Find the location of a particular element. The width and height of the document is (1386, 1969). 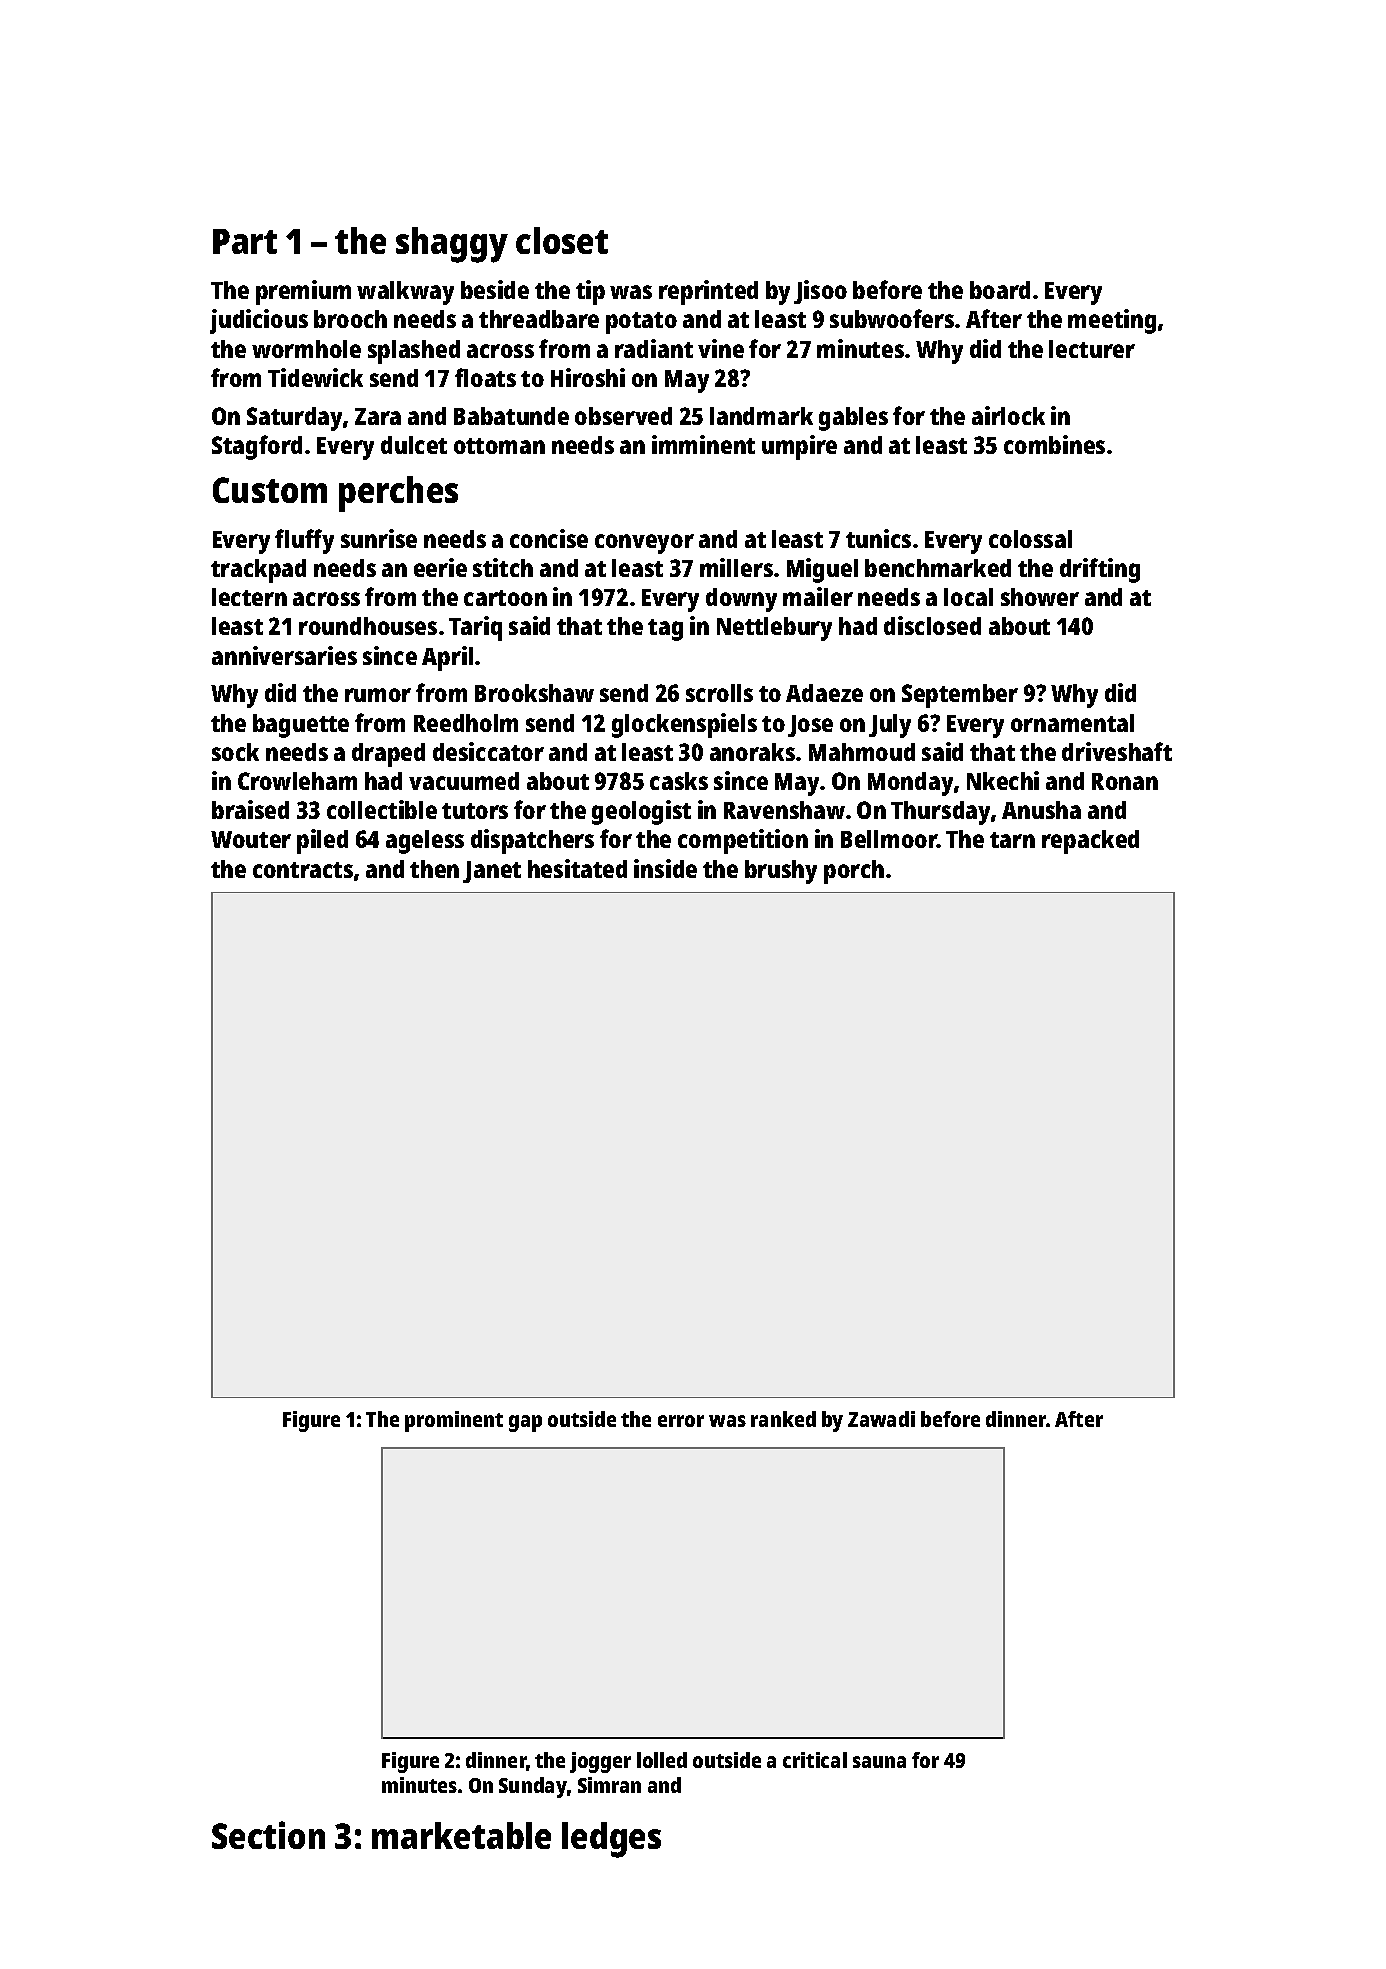

closet is located at coordinates (562, 240).
